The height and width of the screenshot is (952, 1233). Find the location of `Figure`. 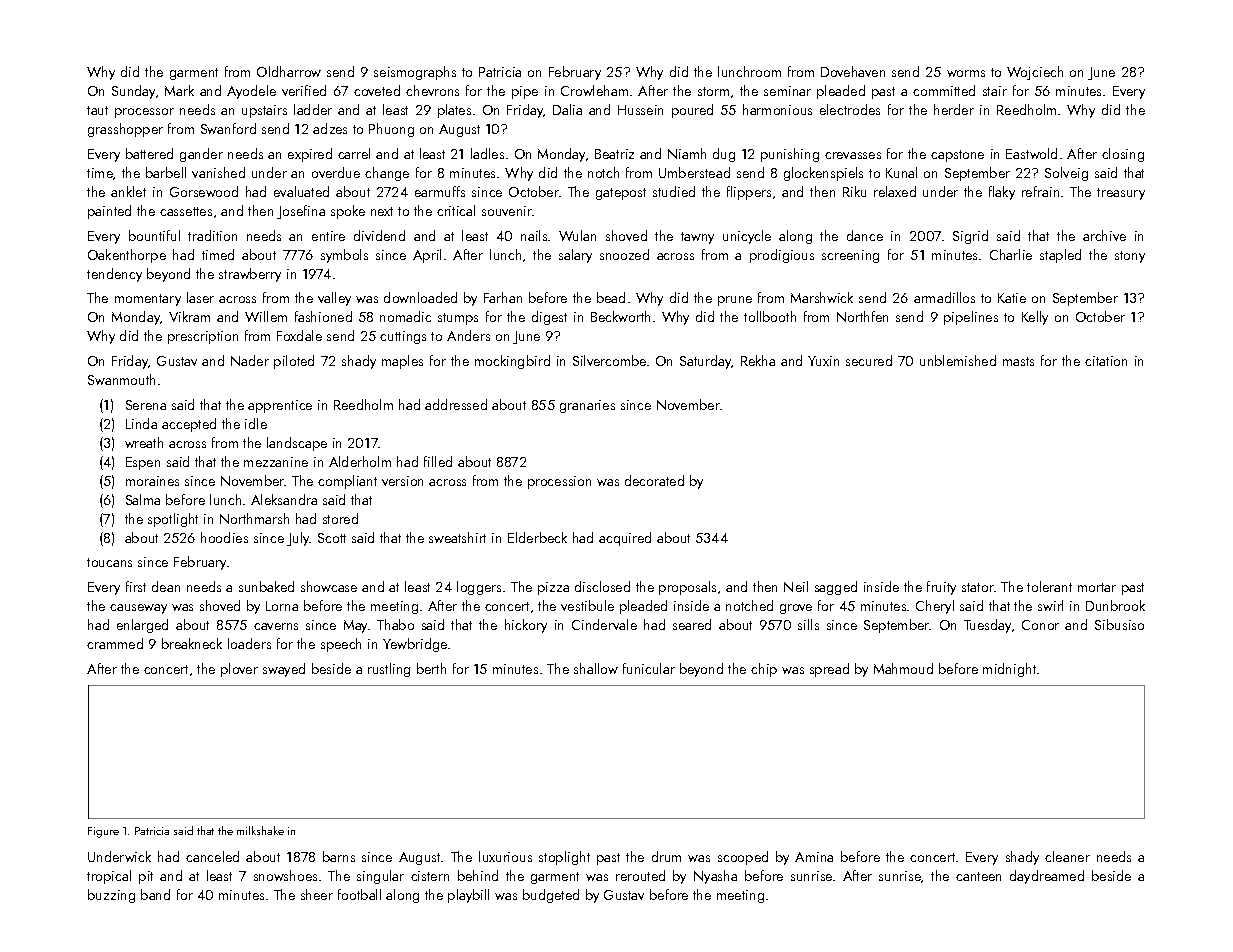

Figure is located at coordinates (103, 832).
